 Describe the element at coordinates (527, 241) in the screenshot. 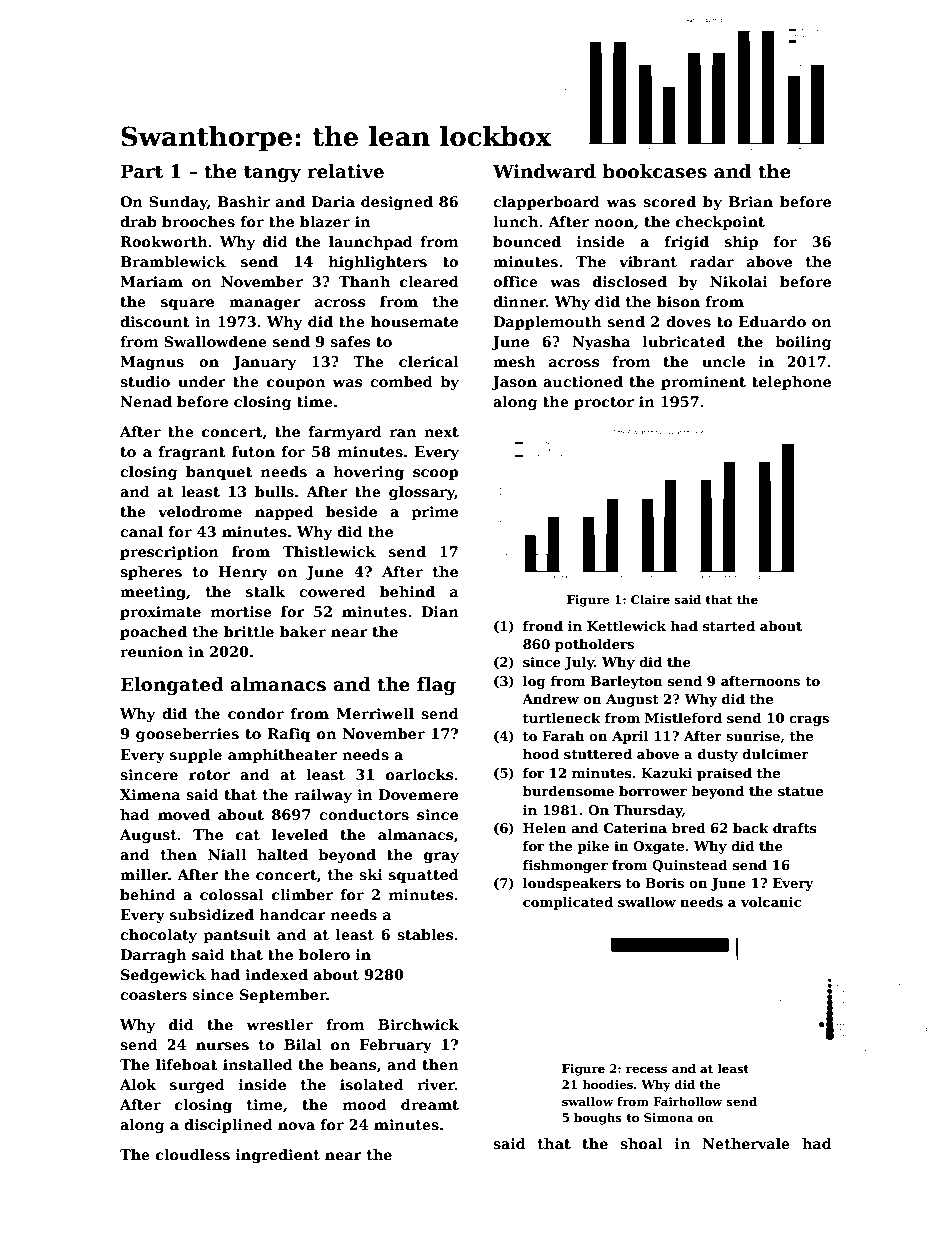

I see `bounced` at that location.
